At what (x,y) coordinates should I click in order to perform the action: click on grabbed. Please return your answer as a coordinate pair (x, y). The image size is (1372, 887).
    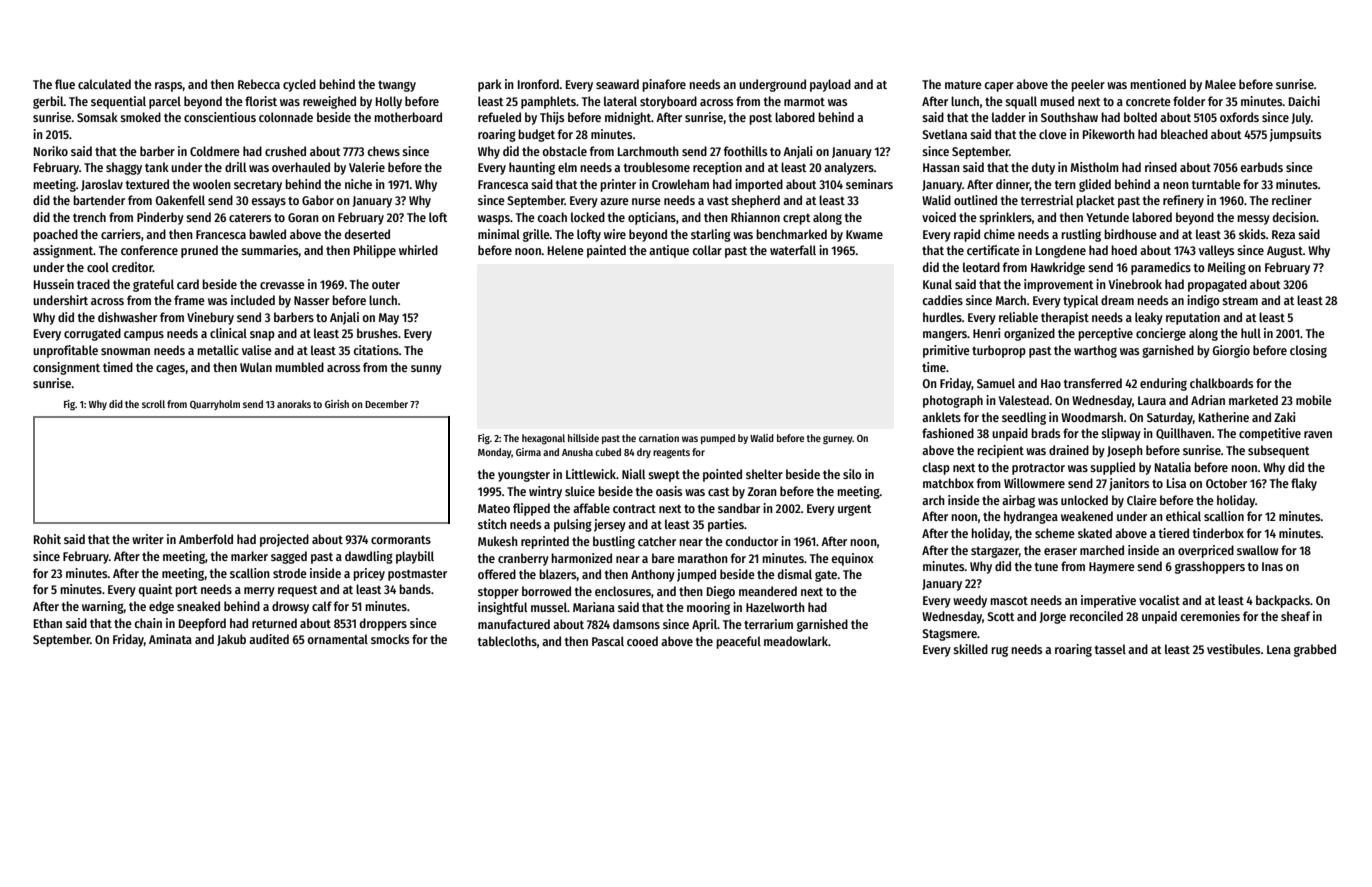
    Looking at the image, I should click on (1315, 650).
